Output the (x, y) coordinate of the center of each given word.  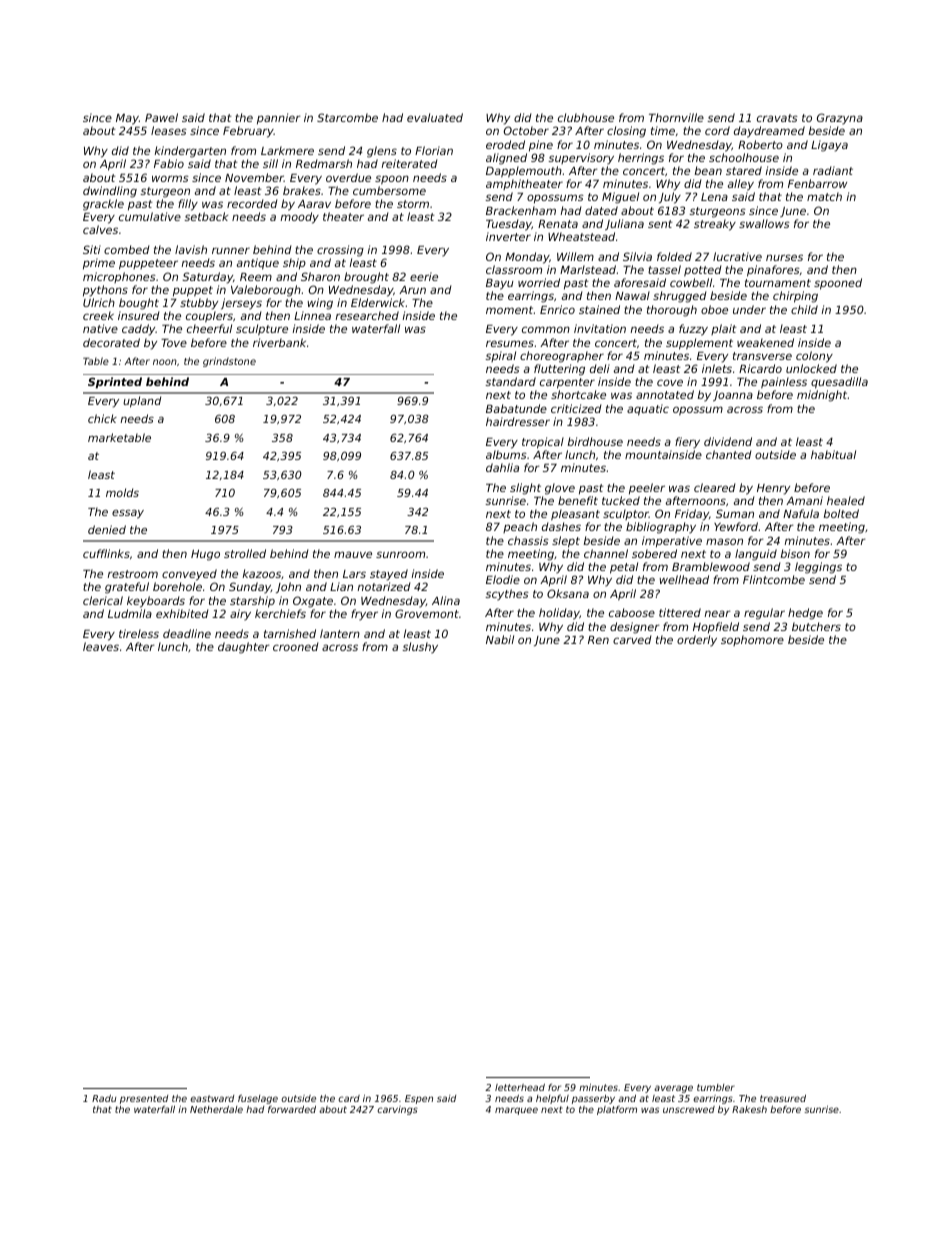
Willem (575, 256)
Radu (104, 1098)
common (546, 329)
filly (188, 205)
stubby (199, 304)
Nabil (500, 639)
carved (632, 639)
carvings (398, 1110)
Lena (714, 197)
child (804, 309)
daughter (244, 648)
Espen (419, 1099)
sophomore (752, 640)
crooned (295, 646)
